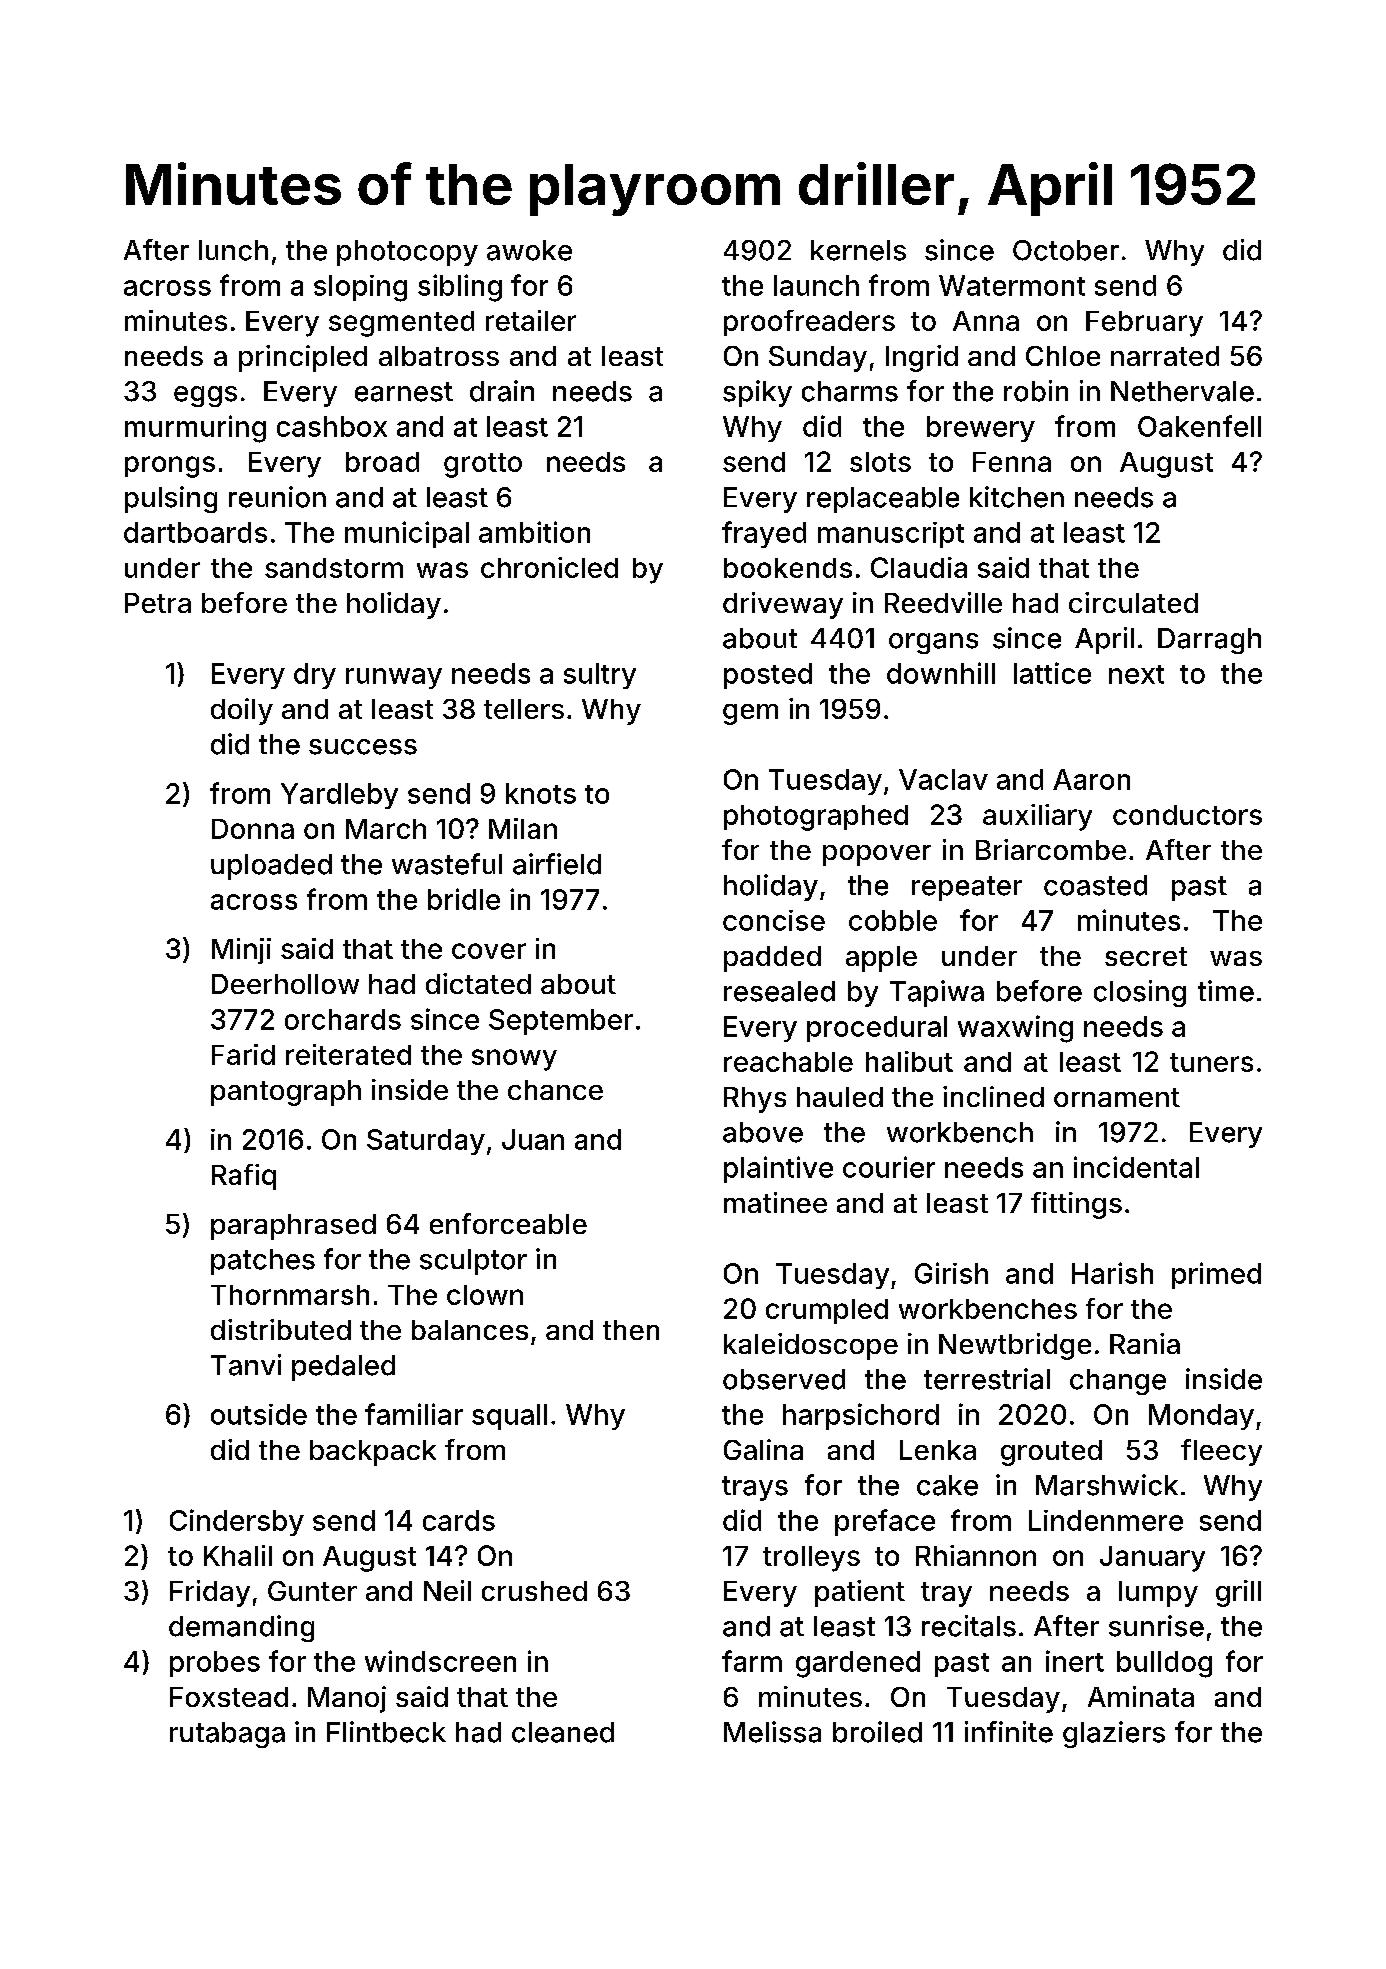 This image has height=1969, width=1386. What do you see at coordinates (401, 324) in the image?
I see `segmented` at bounding box center [401, 324].
